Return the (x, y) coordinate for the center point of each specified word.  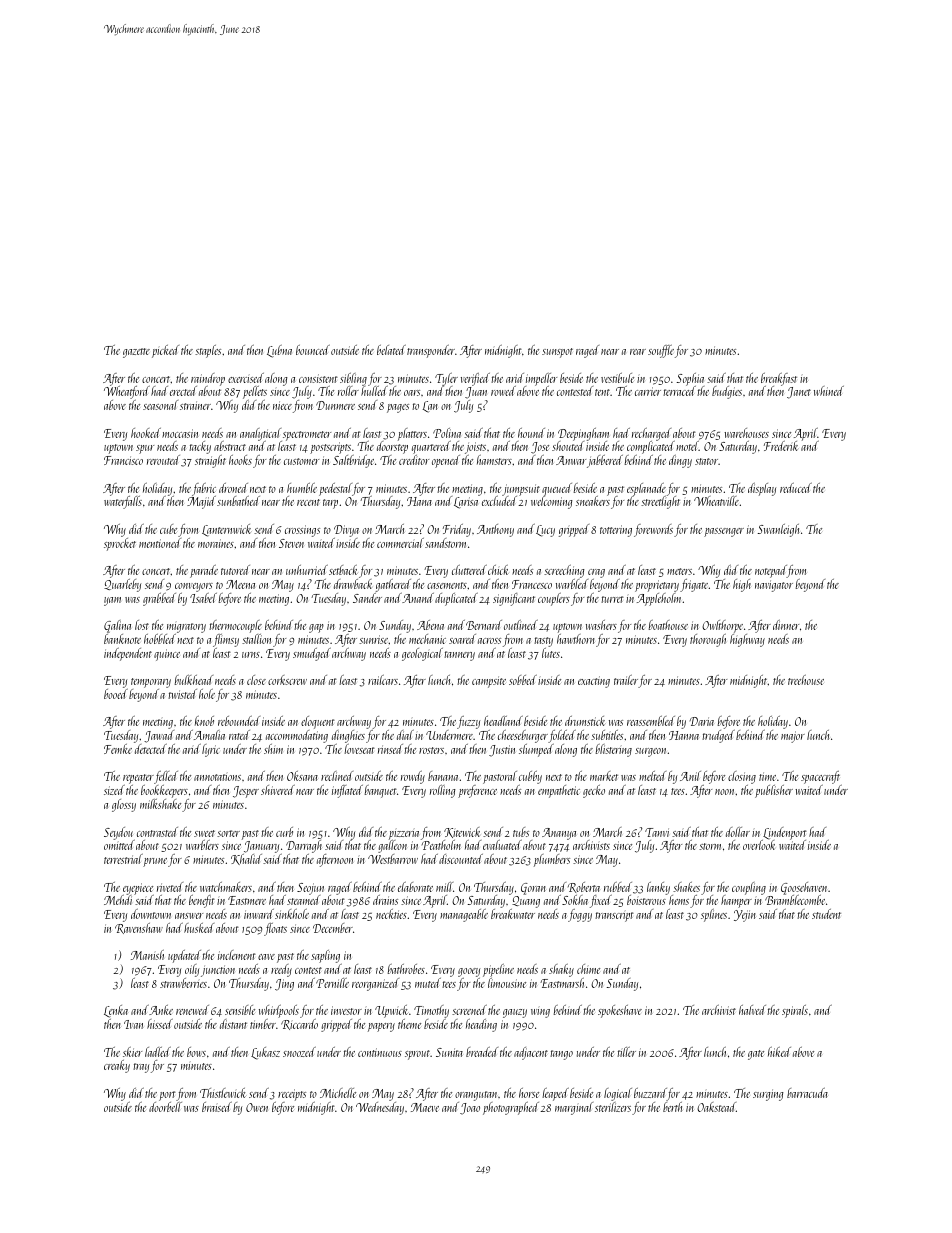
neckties (391, 914)
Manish (147, 955)
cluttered (469, 570)
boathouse (668, 625)
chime (588, 969)
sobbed (523, 680)
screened (469, 1010)
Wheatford (127, 392)
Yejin (745, 916)
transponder (431, 351)
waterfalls (123, 502)
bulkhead (193, 680)
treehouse (806, 680)
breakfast (779, 379)
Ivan (133, 1024)
